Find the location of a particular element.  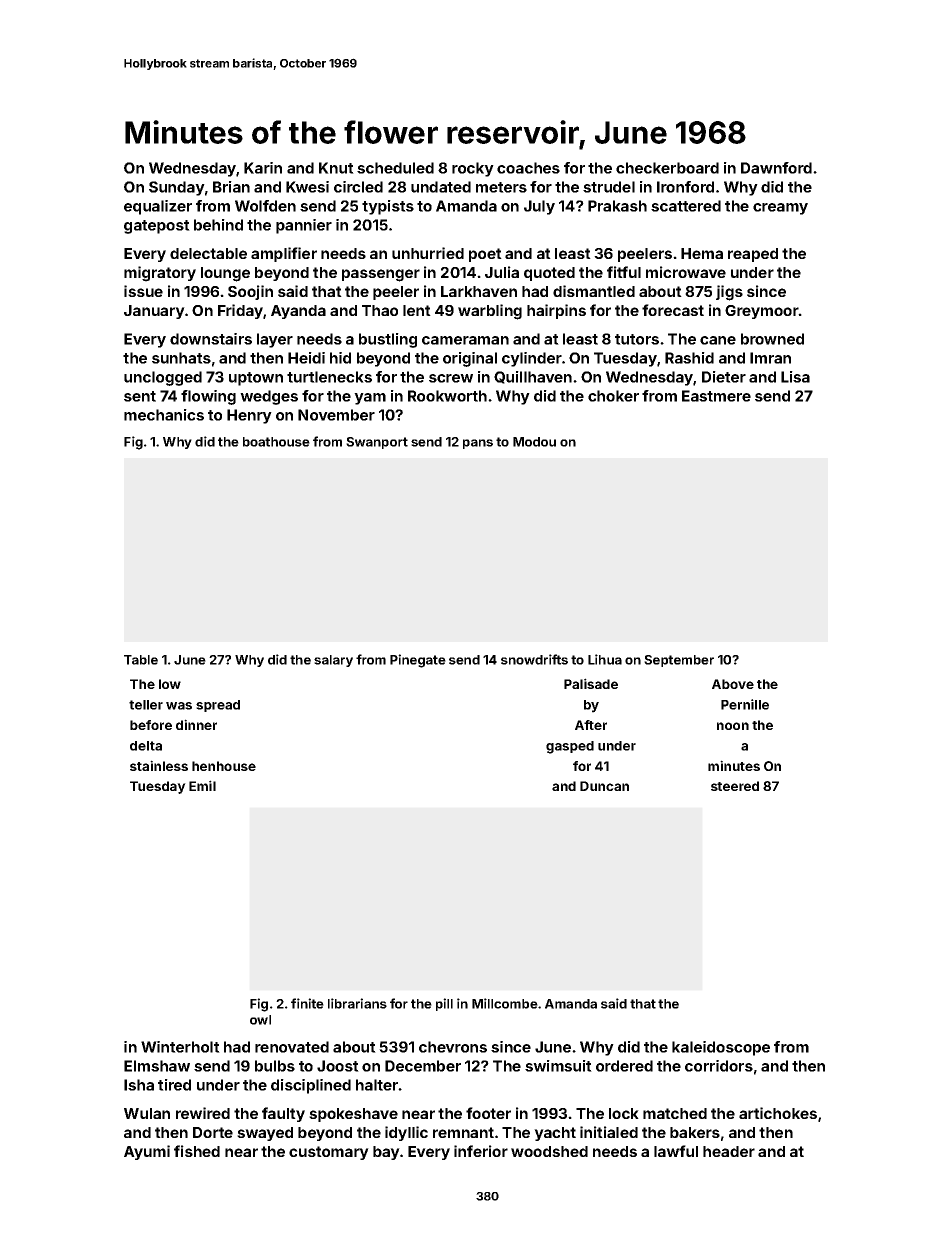

Eastmere is located at coordinates (716, 396).
